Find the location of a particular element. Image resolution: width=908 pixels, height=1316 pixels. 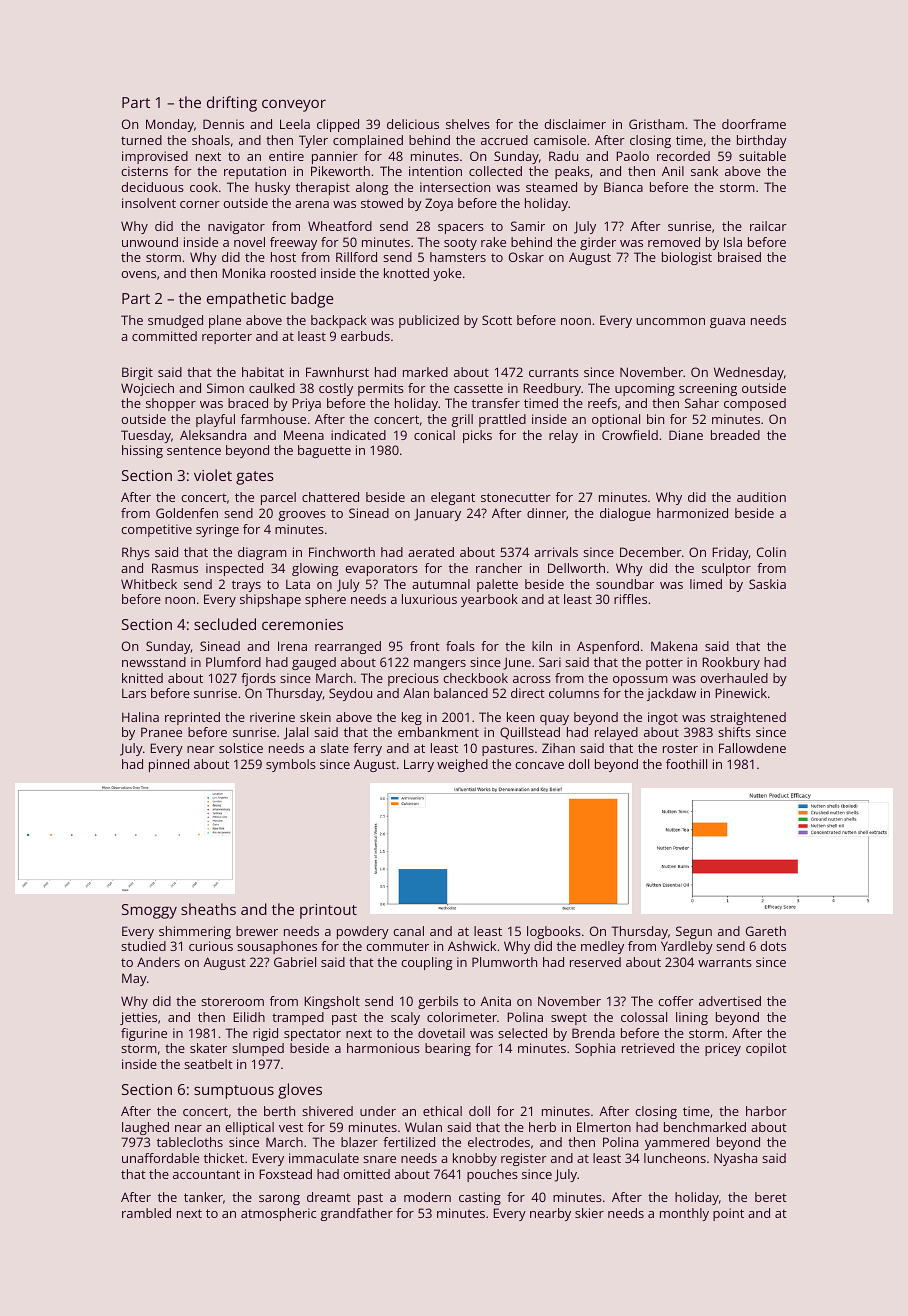

unaffordable is located at coordinates (160, 1158).
